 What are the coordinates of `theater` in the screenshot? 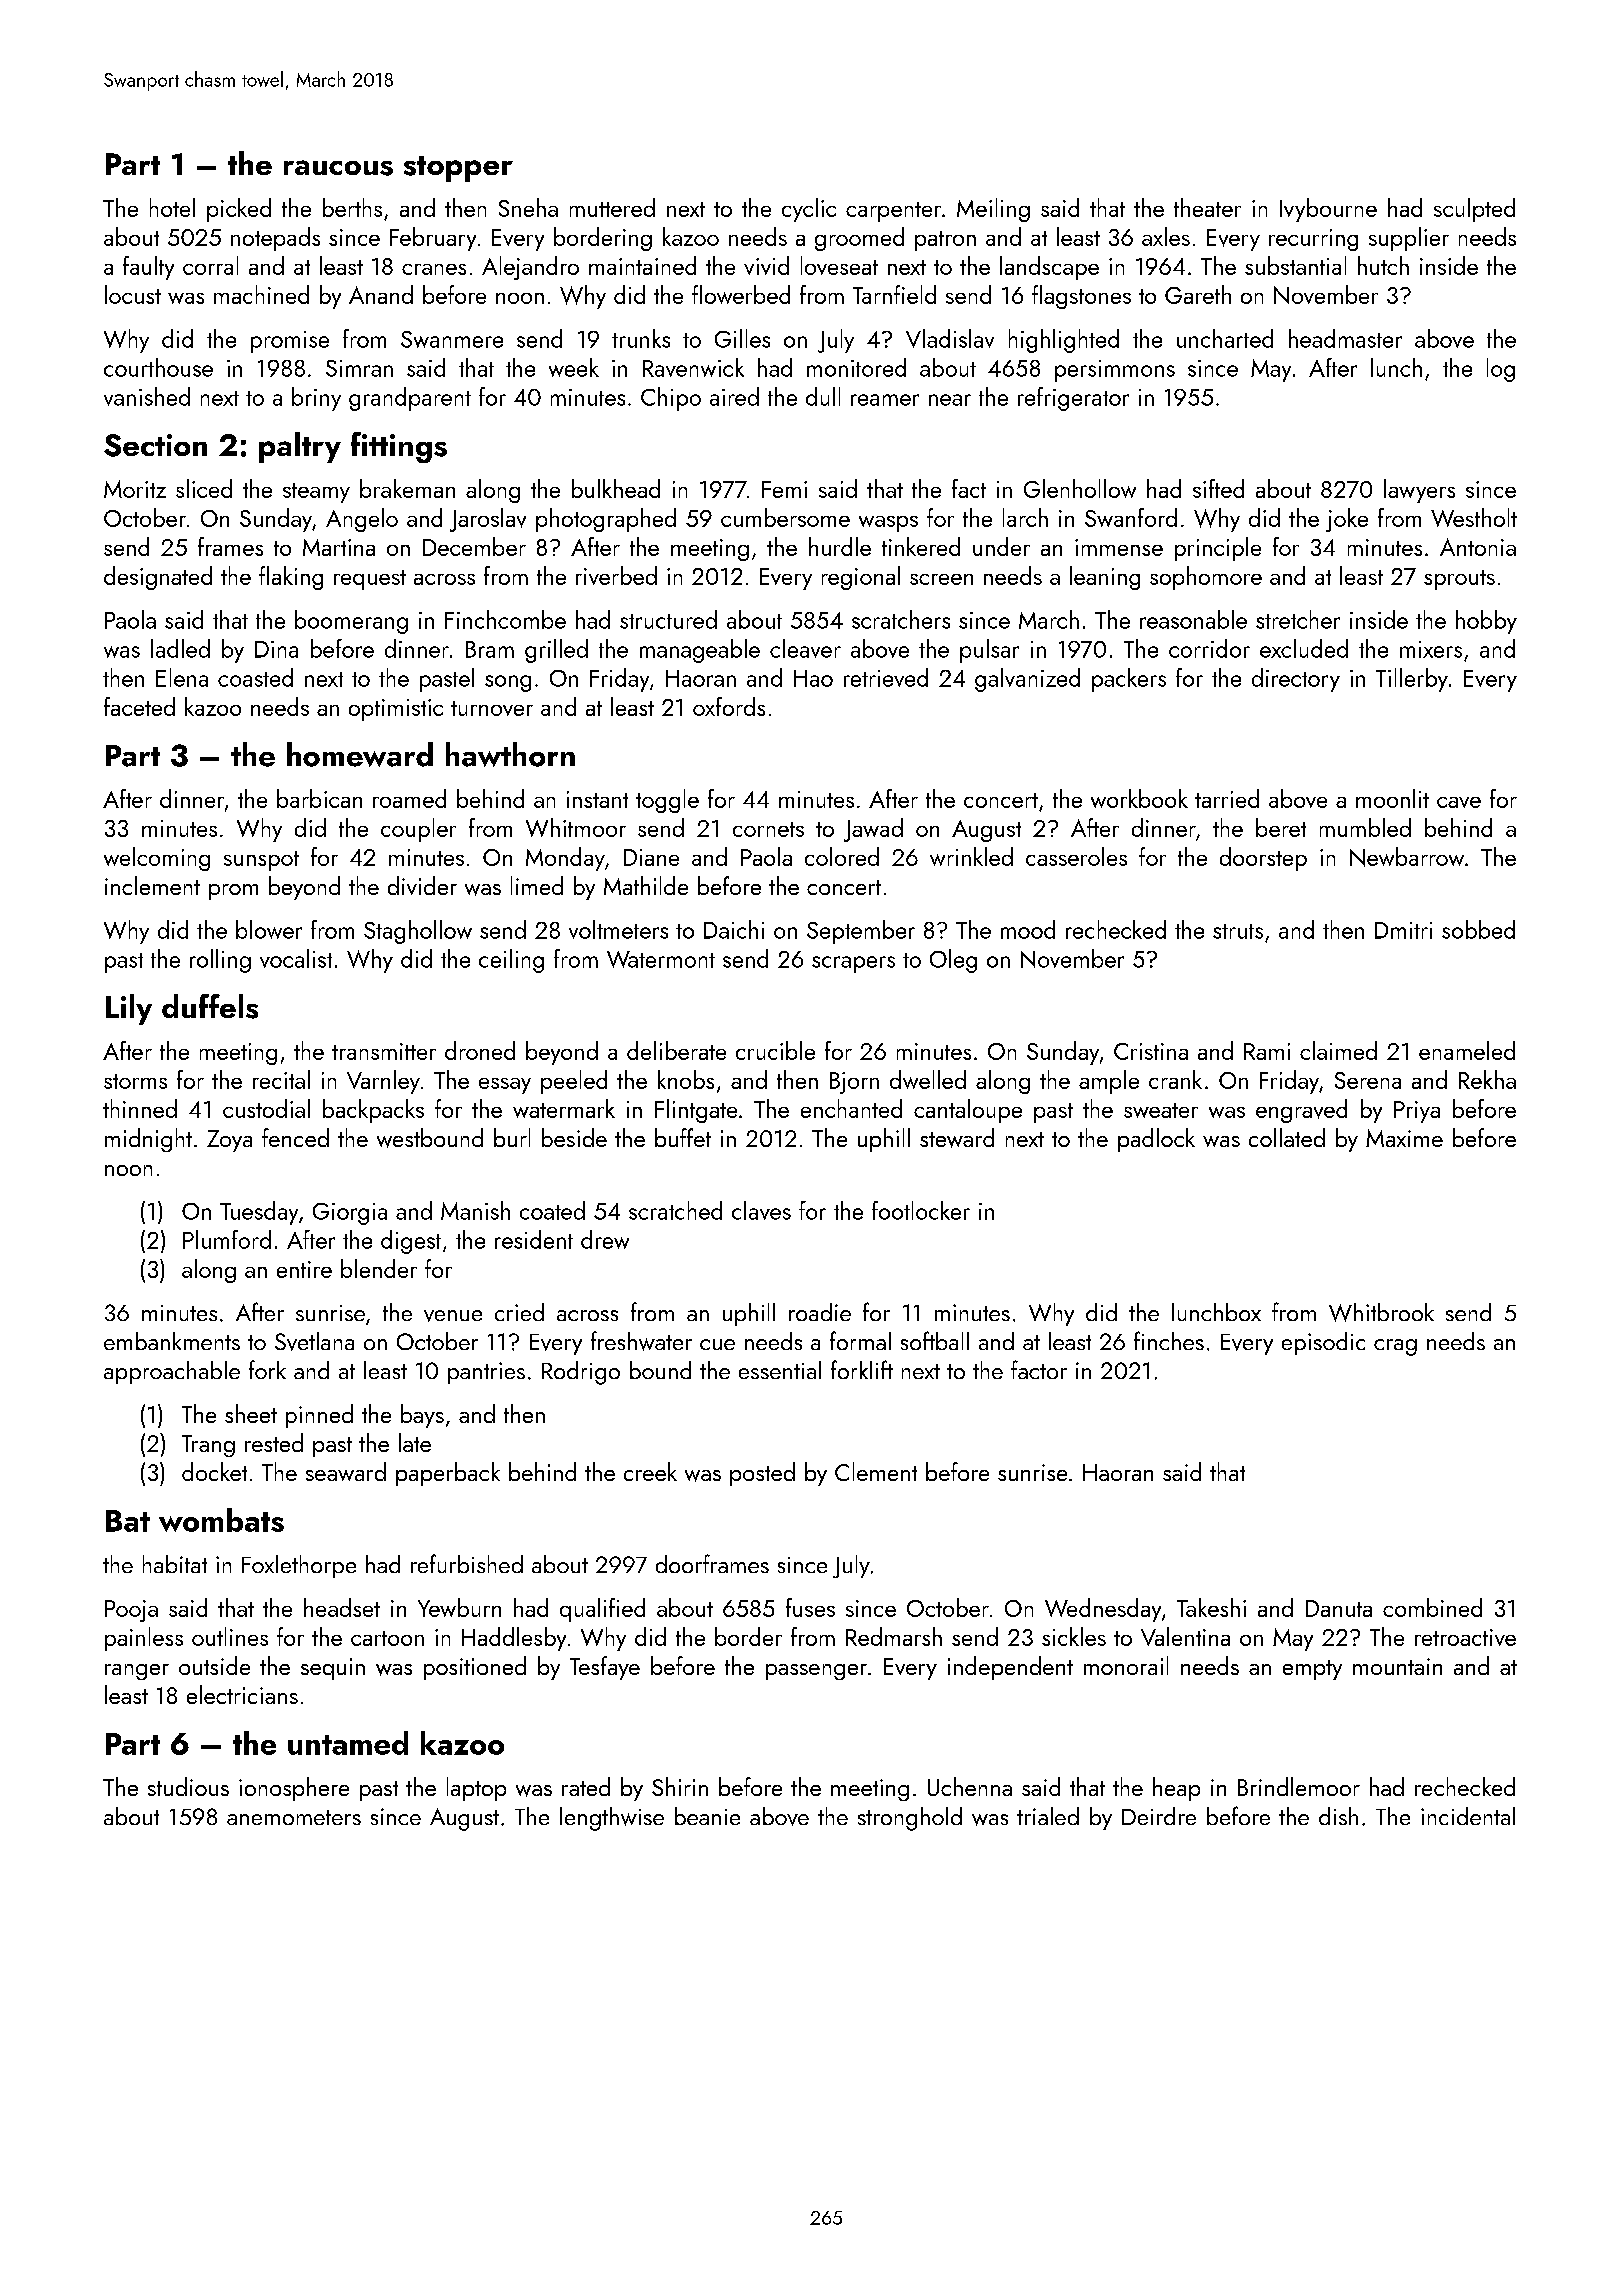 It's located at (1207, 207).
